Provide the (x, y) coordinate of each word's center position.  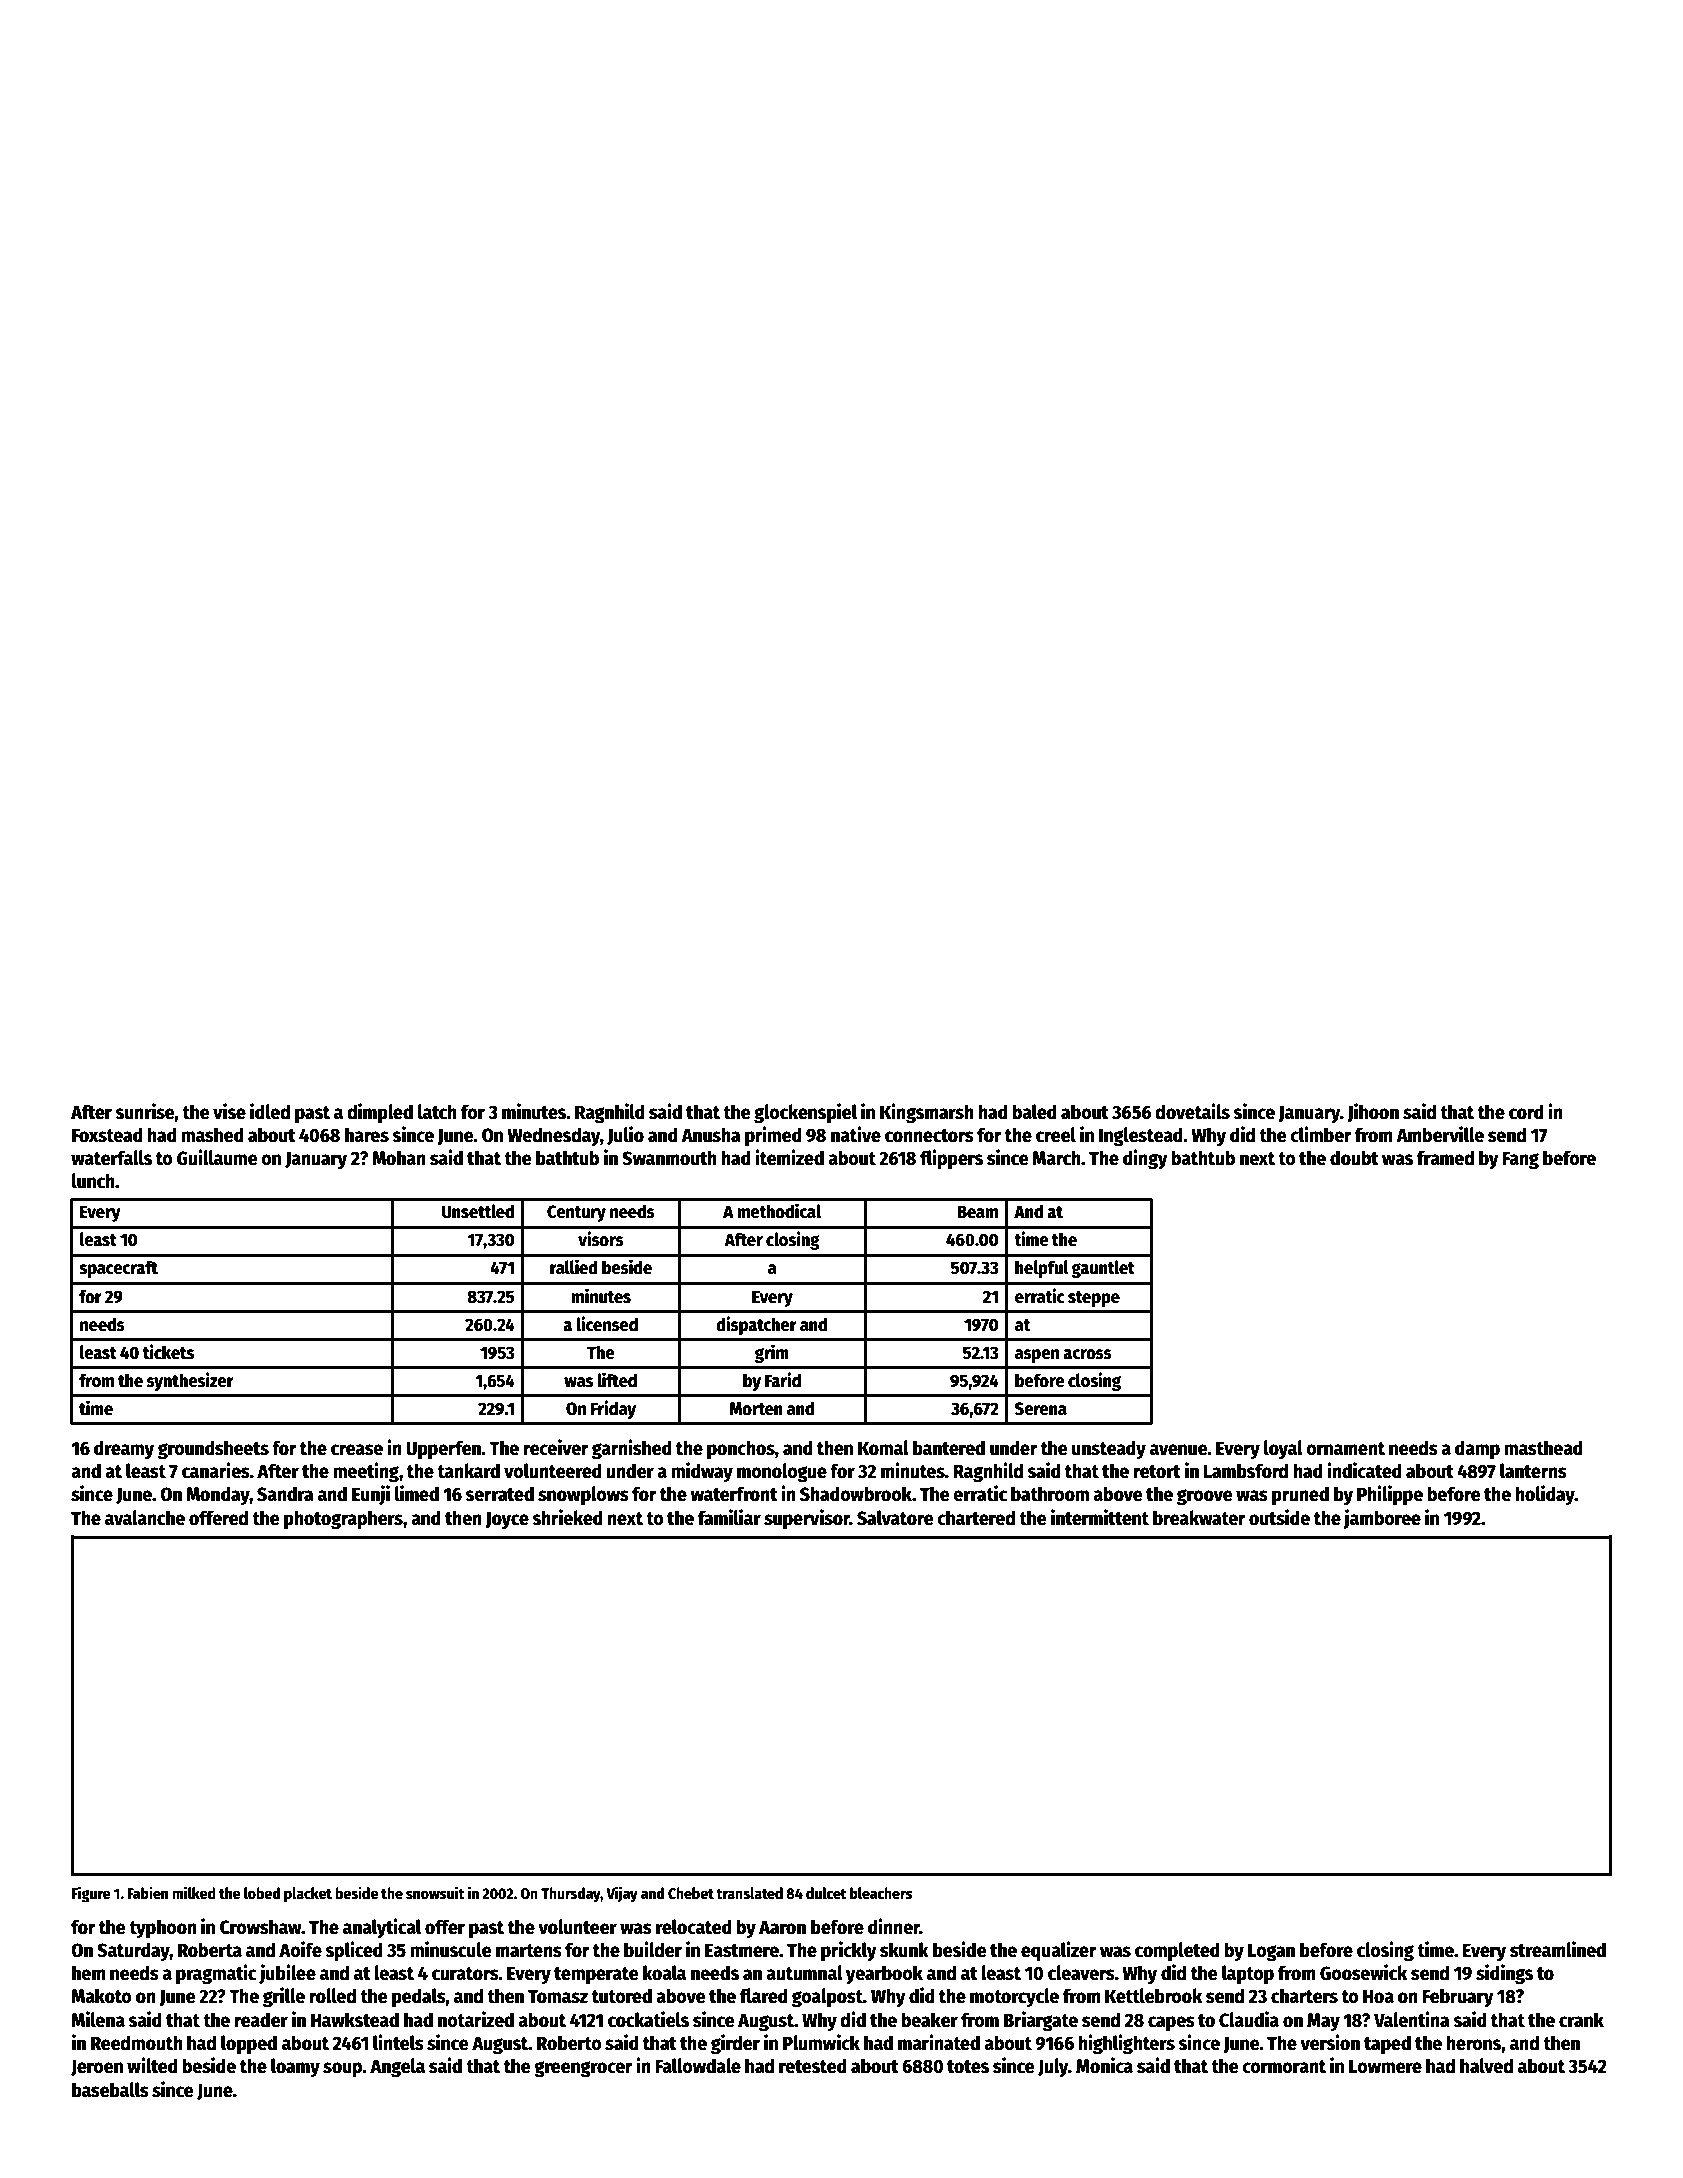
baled (1034, 1112)
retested (813, 2066)
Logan (1271, 1952)
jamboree (1382, 1519)
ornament (1345, 1449)
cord (1526, 1112)
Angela (397, 2067)
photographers (343, 1519)
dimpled (380, 1113)
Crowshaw (261, 1927)
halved (1486, 2066)
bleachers (881, 1893)
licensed (607, 1324)
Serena (1041, 1409)
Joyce (507, 1520)
